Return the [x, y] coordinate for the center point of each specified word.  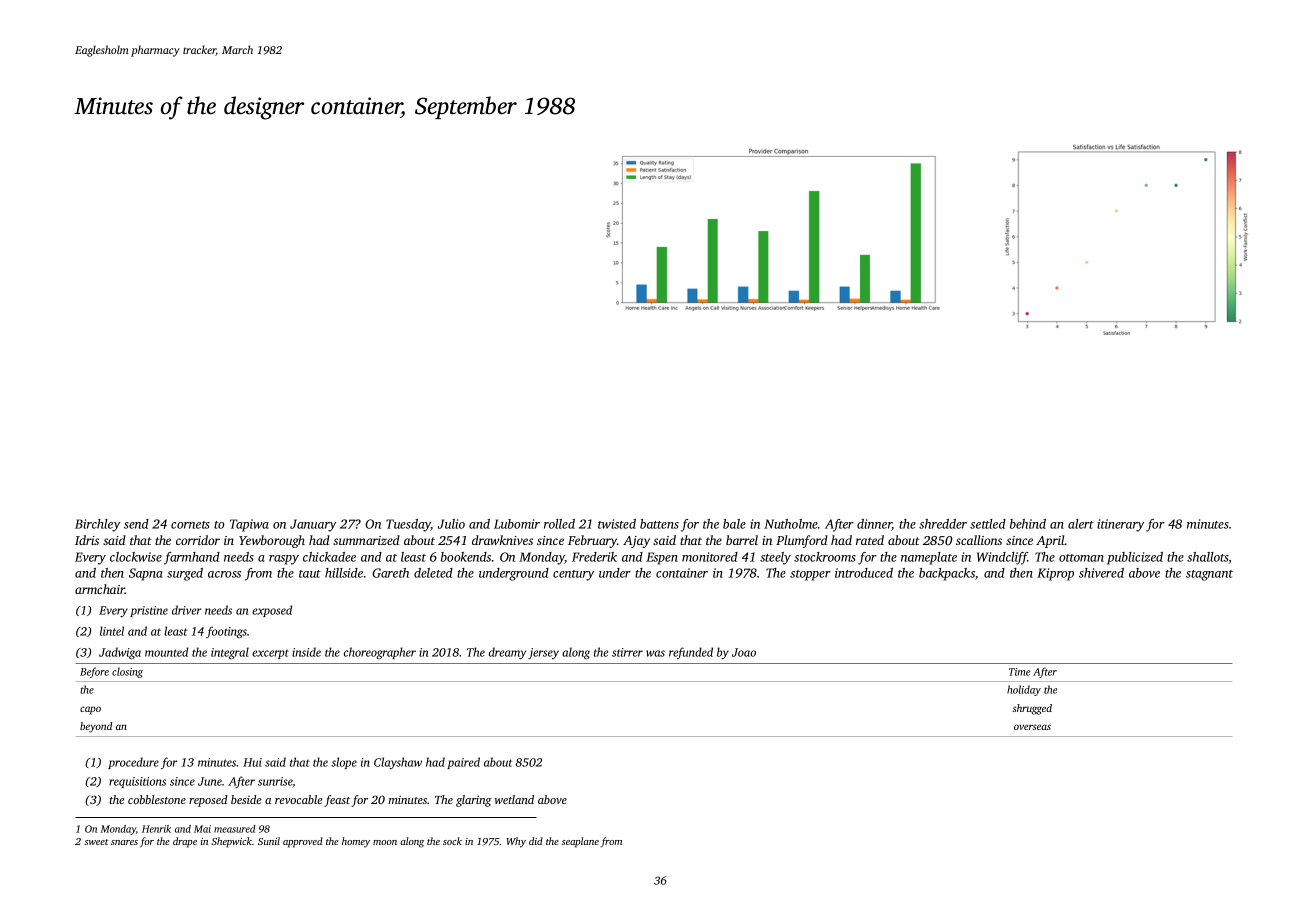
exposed [272, 611]
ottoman [1081, 558]
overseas [1032, 727]
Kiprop [1055, 574]
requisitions [137, 782]
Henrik [156, 829]
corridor [198, 540]
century [573, 575]
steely [775, 558]
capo [90, 710]
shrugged [1032, 709]
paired [463, 763]
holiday [1024, 690]
